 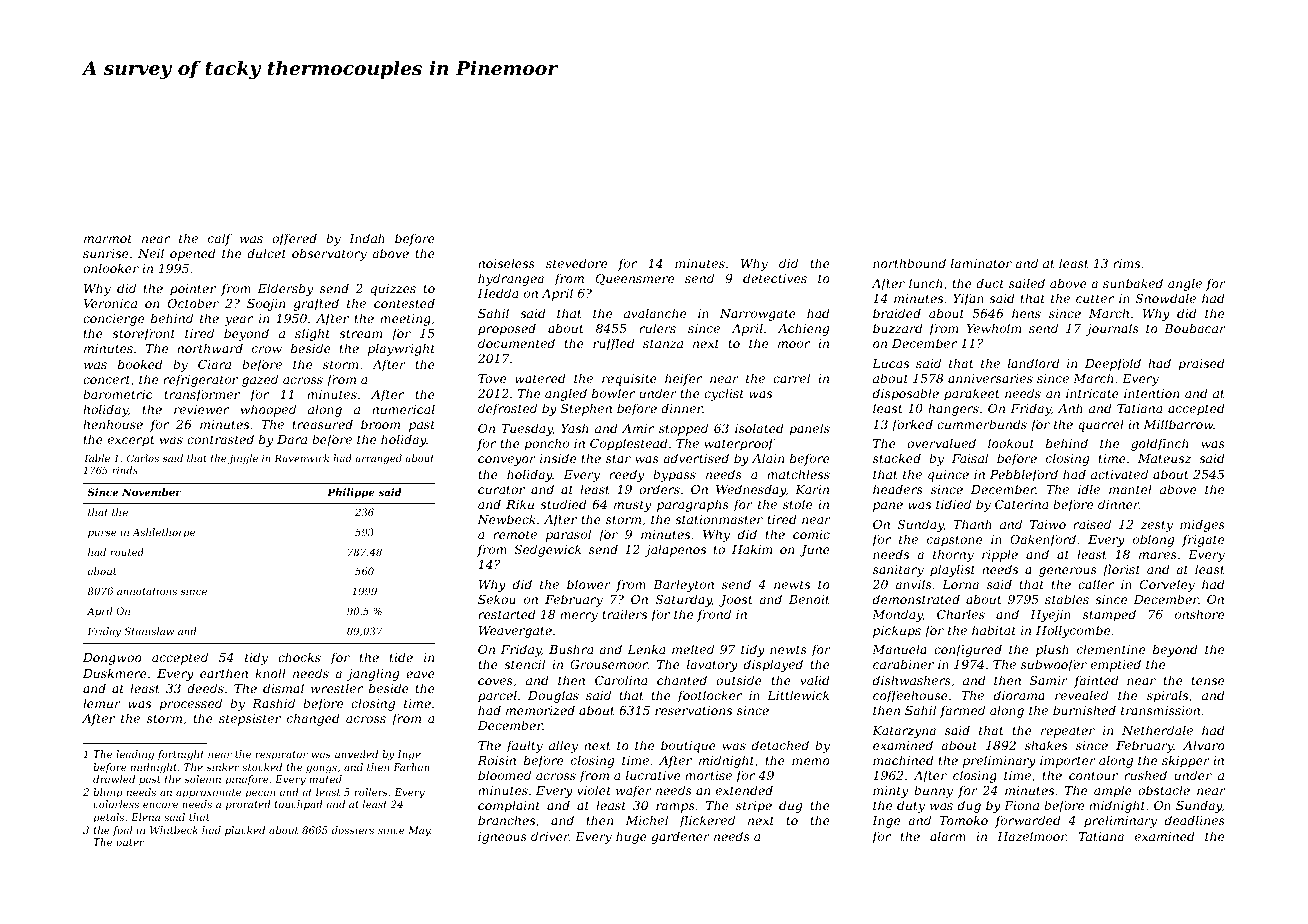 What do you see at coordinates (135, 755) in the image?
I see `leading` at bounding box center [135, 755].
